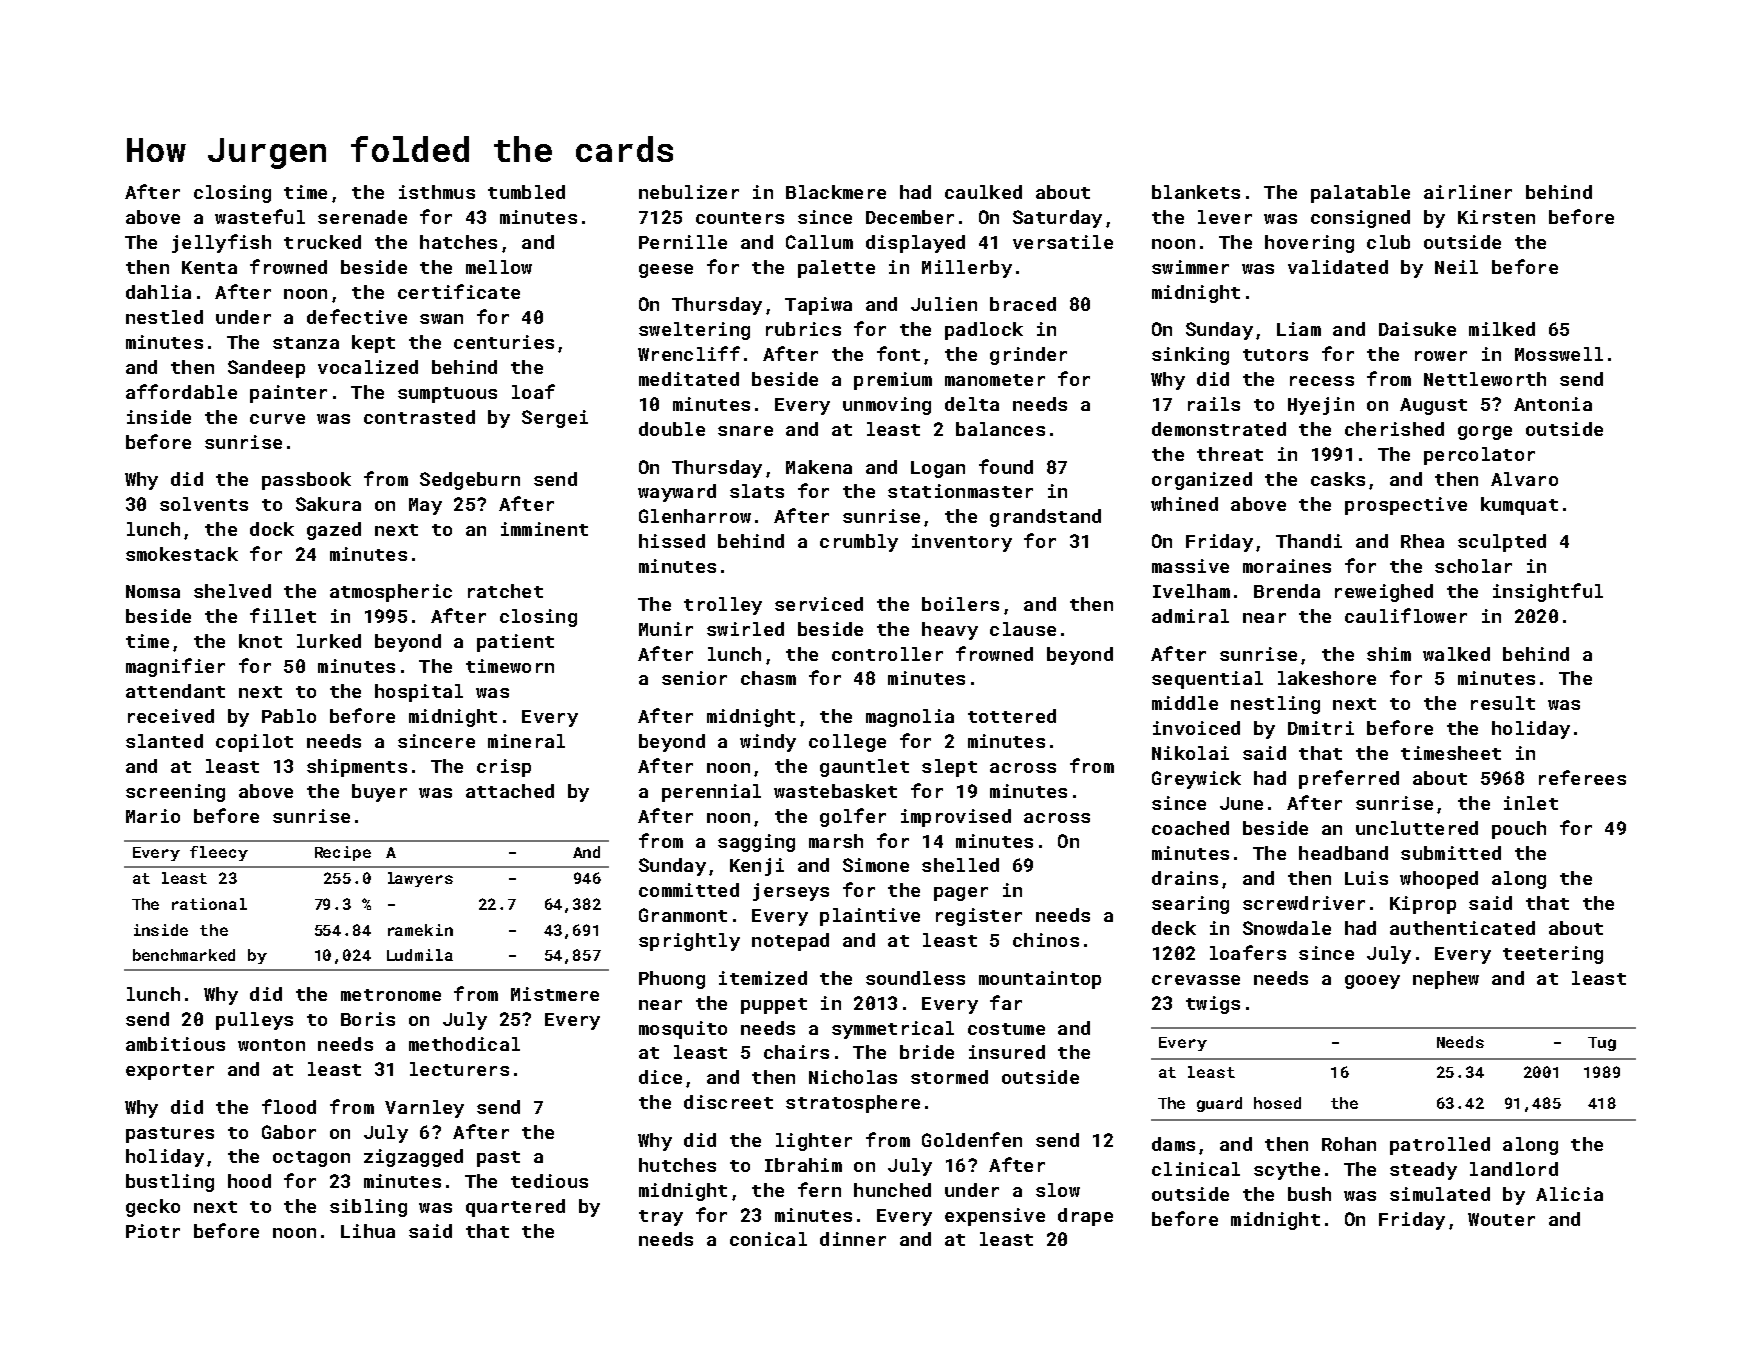  What do you see at coordinates (1241, 803) in the screenshot?
I see `June` at bounding box center [1241, 803].
